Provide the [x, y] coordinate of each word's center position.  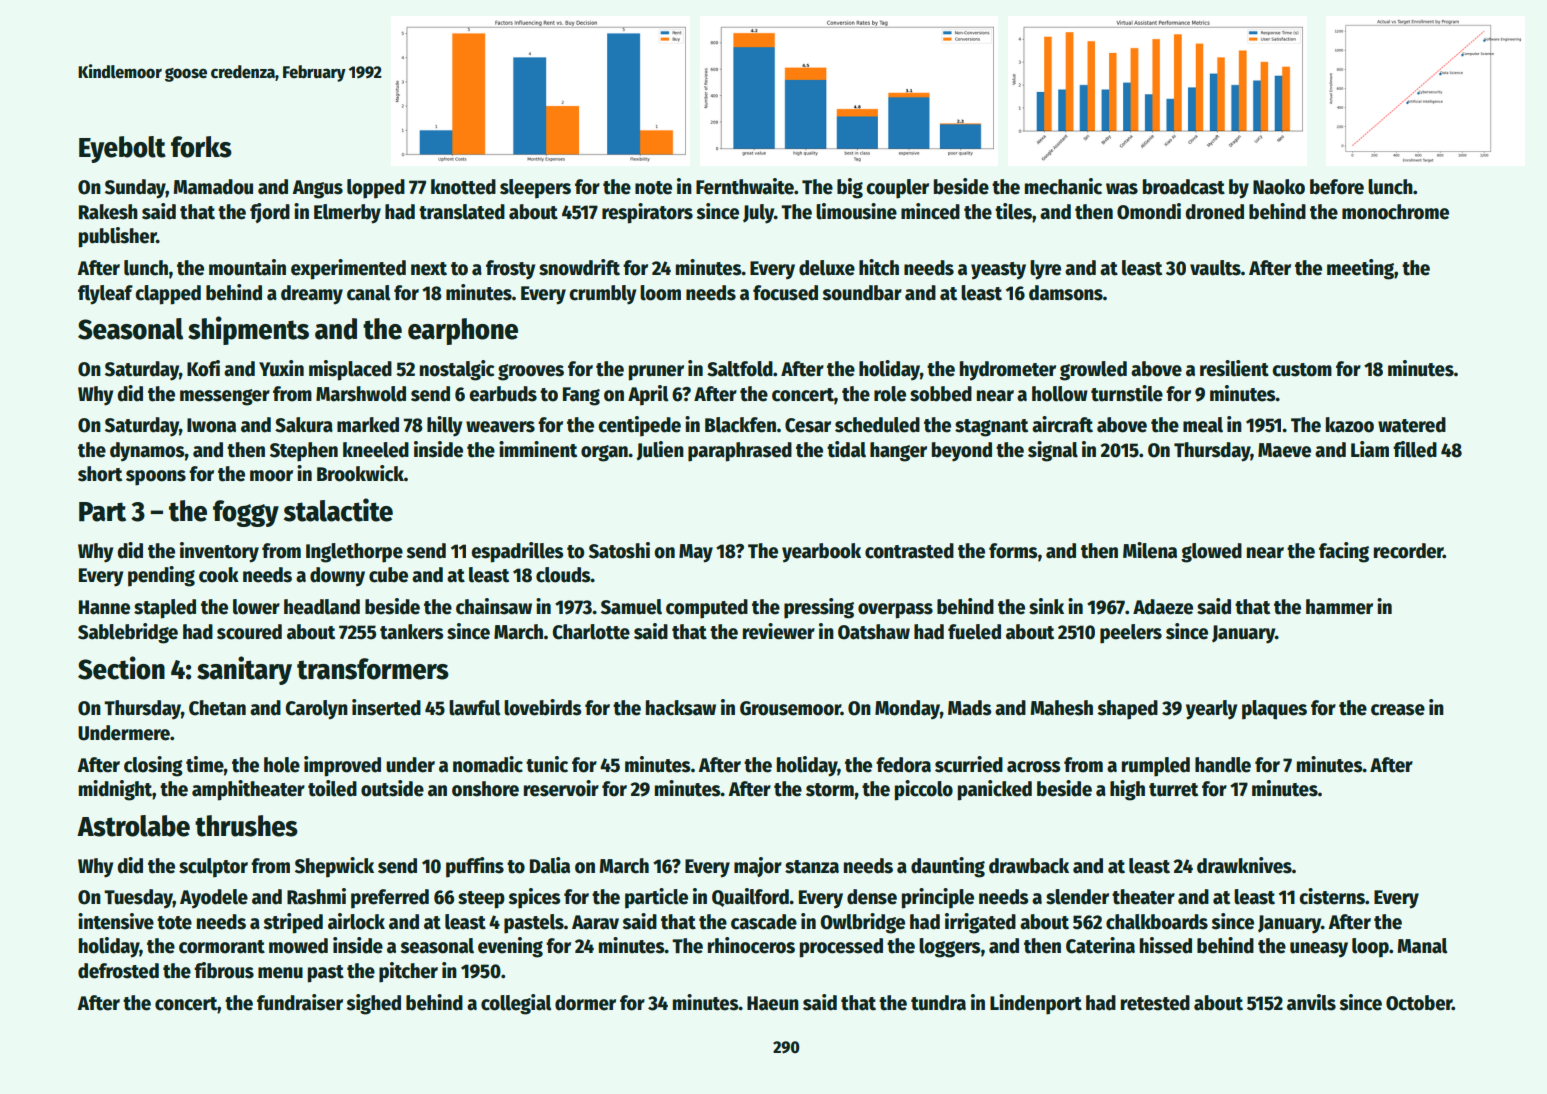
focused [785, 293]
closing [153, 766]
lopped [376, 189]
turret [1173, 790]
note [653, 188]
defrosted [118, 971]
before [1337, 187]
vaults [1215, 268]
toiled [332, 788]
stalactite [338, 510]
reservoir [561, 788]
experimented [348, 269]
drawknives [1244, 865]
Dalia [550, 865]
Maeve [1284, 450]
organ [604, 453]
